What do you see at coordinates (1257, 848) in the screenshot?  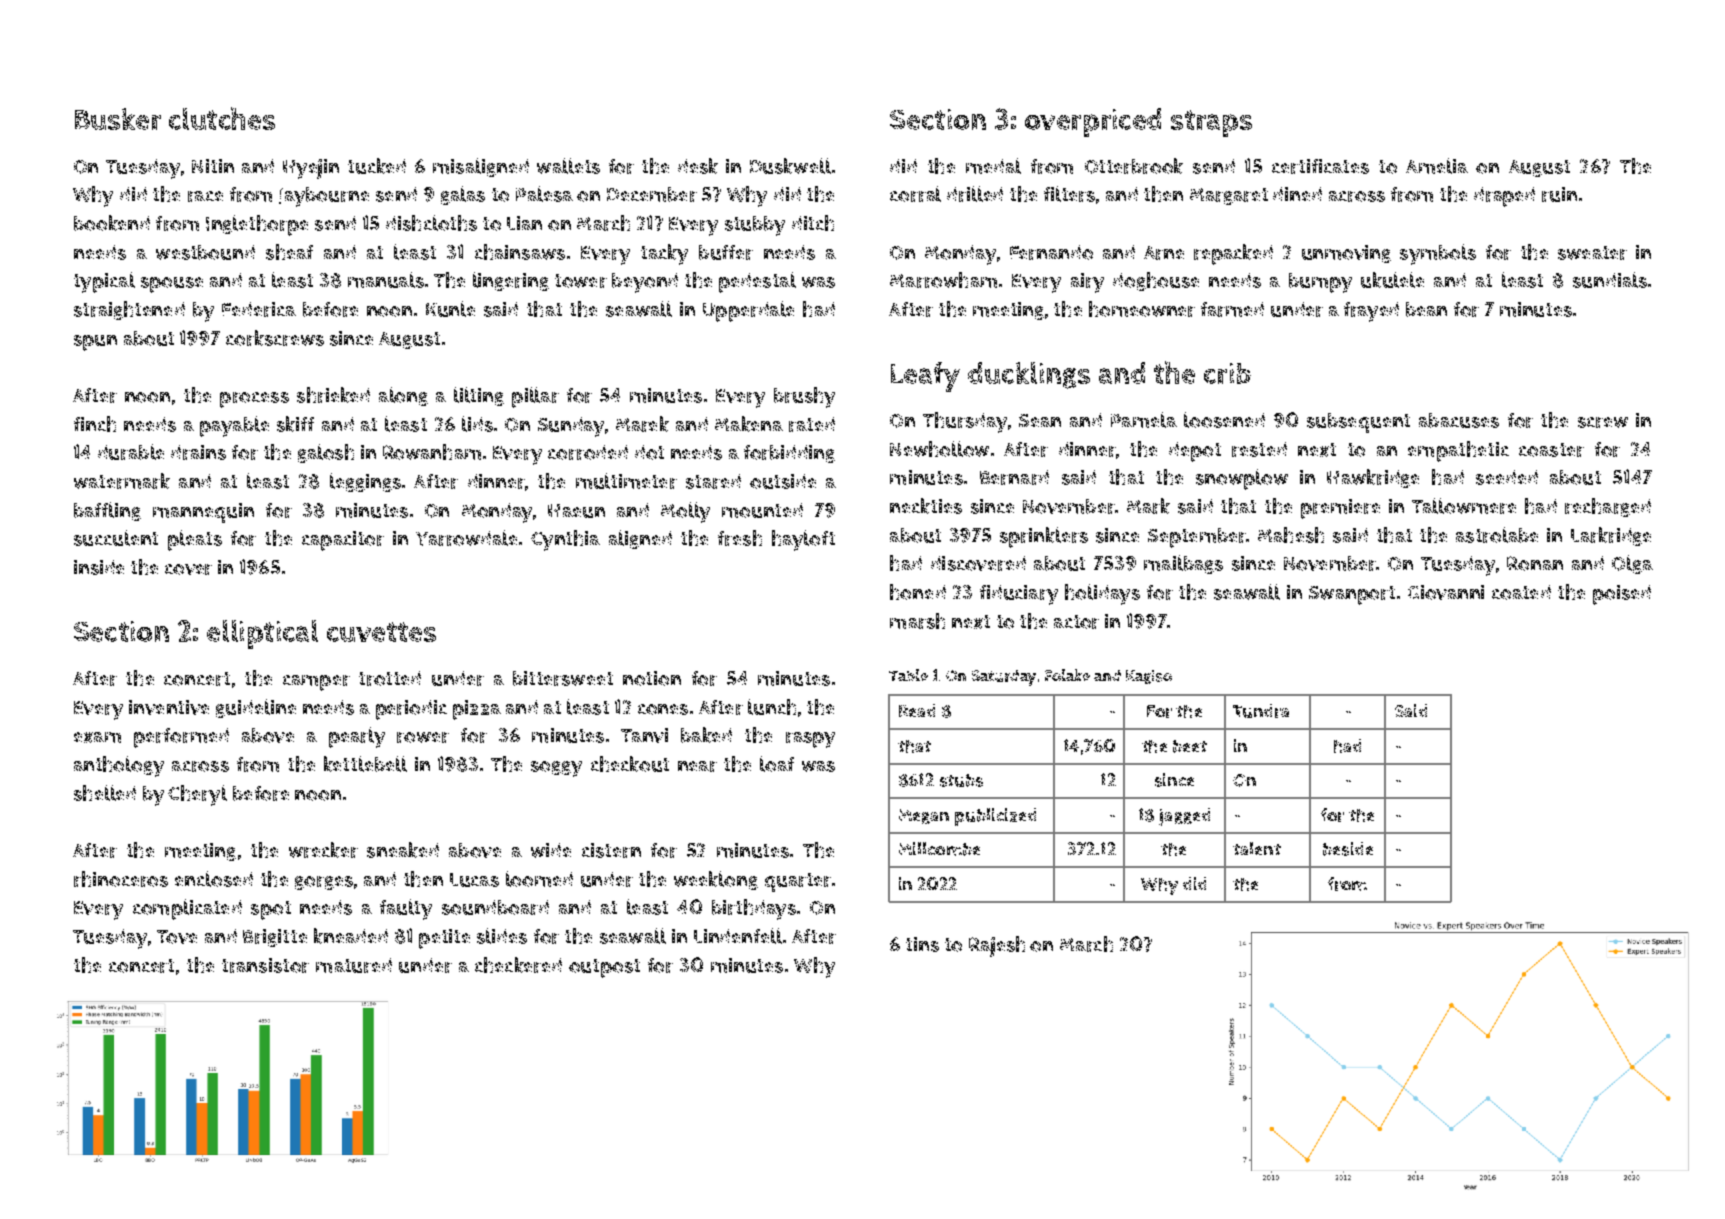 I see `talent` at bounding box center [1257, 848].
